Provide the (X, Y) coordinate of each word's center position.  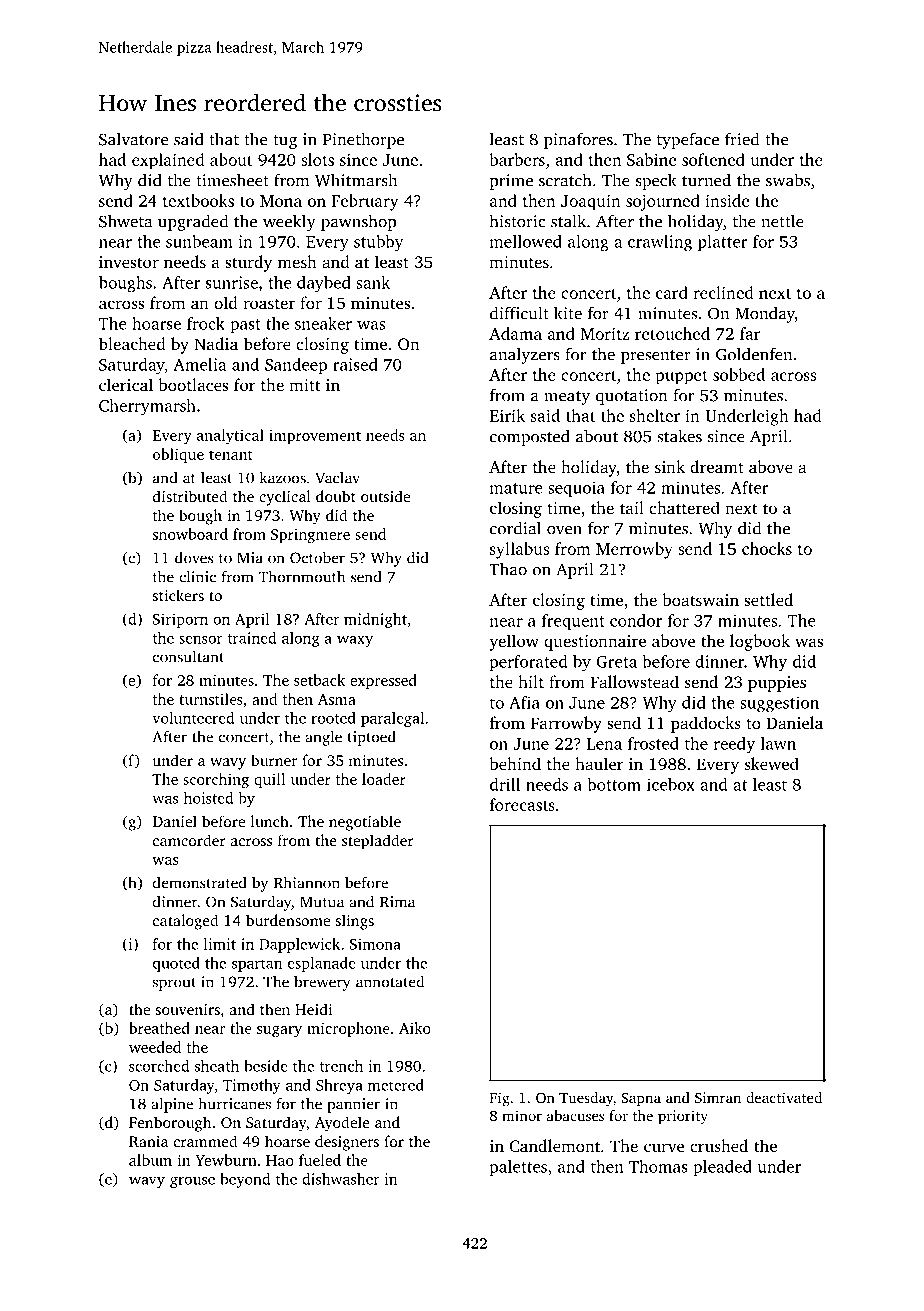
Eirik (507, 415)
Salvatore (133, 139)
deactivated (784, 1097)
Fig (500, 1099)
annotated (390, 982)
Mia (250, 558)
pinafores (578, 140)
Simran (718, 1097)
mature (516, 488)
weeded (155, 1047)
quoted (176, 964)
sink (670, 466)
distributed (190, 496)
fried (742, 139)
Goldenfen (754, 354)
